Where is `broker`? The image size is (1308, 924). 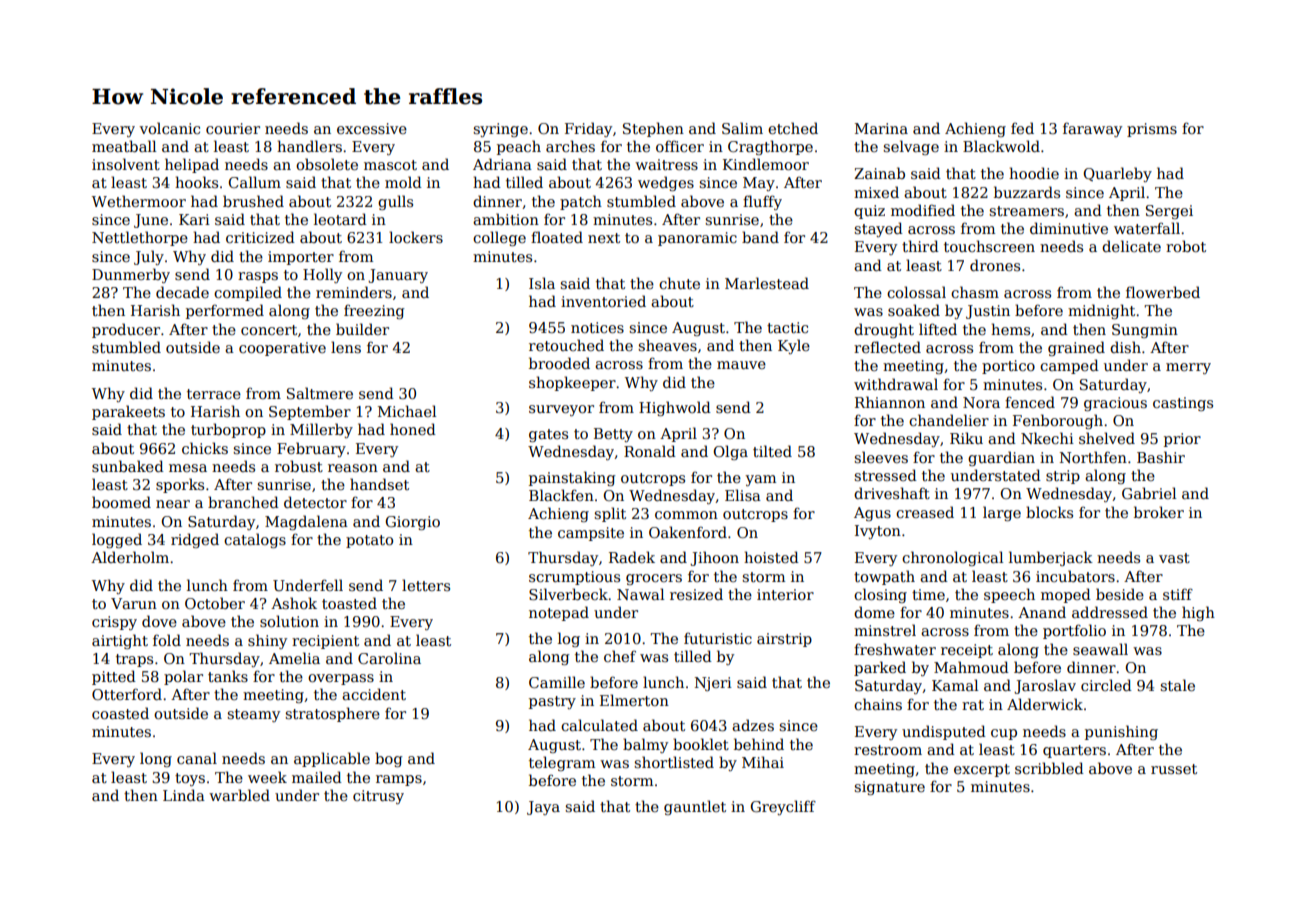 broker is located at coordinates (1159, 512).
